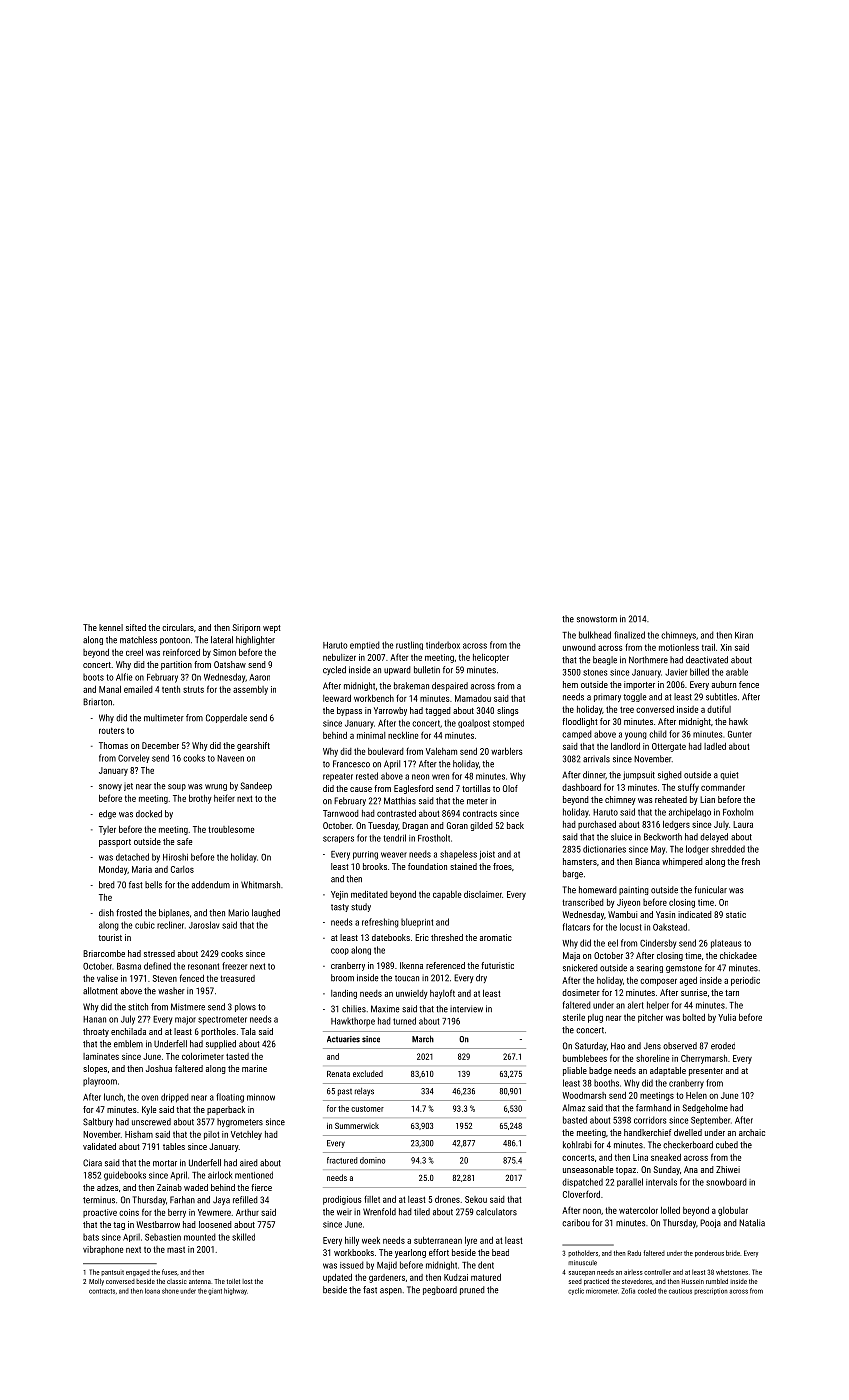  I want to click on neon, so click(420, 777).
